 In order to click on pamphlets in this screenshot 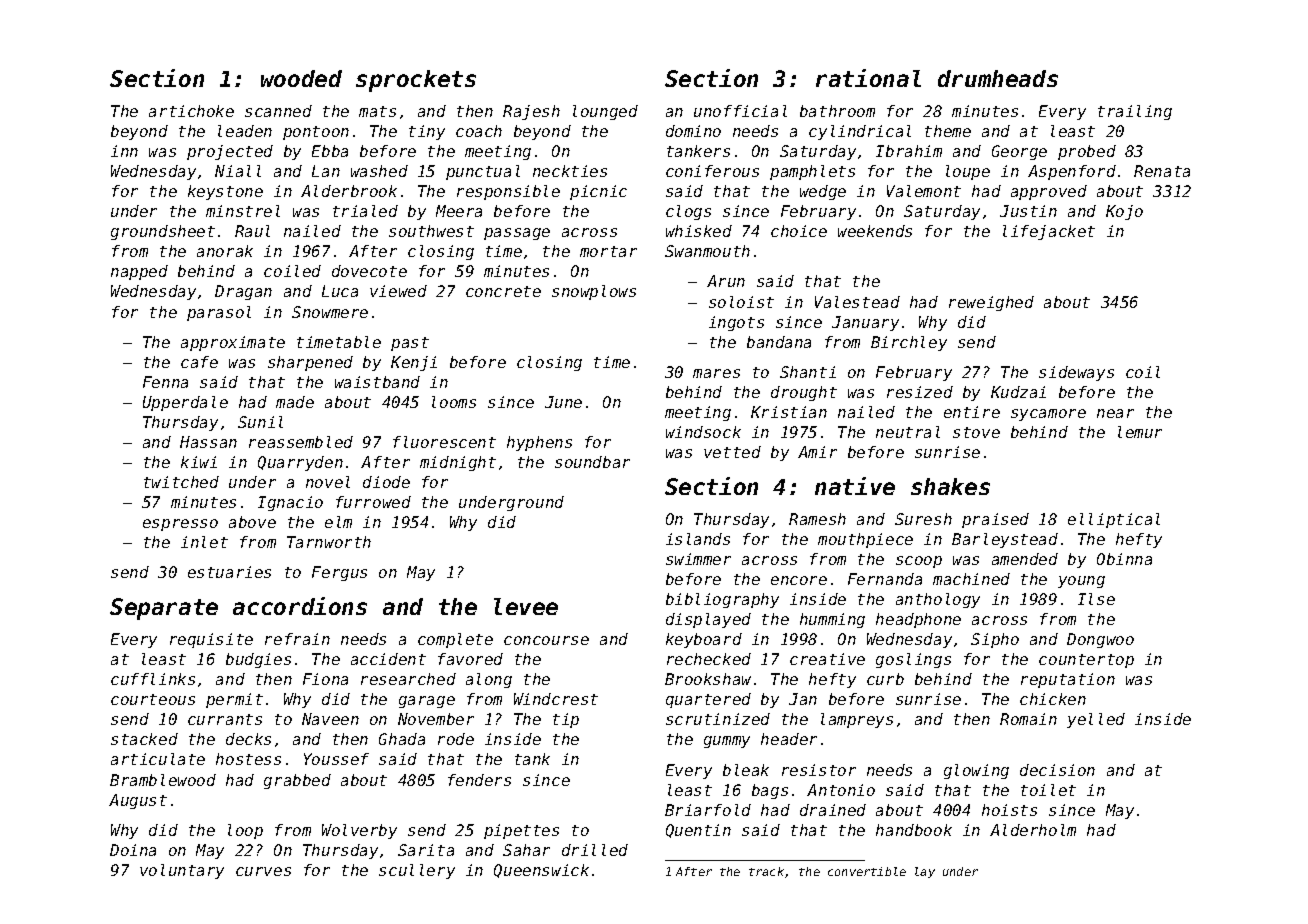, I will do `click(812, 172)`.
